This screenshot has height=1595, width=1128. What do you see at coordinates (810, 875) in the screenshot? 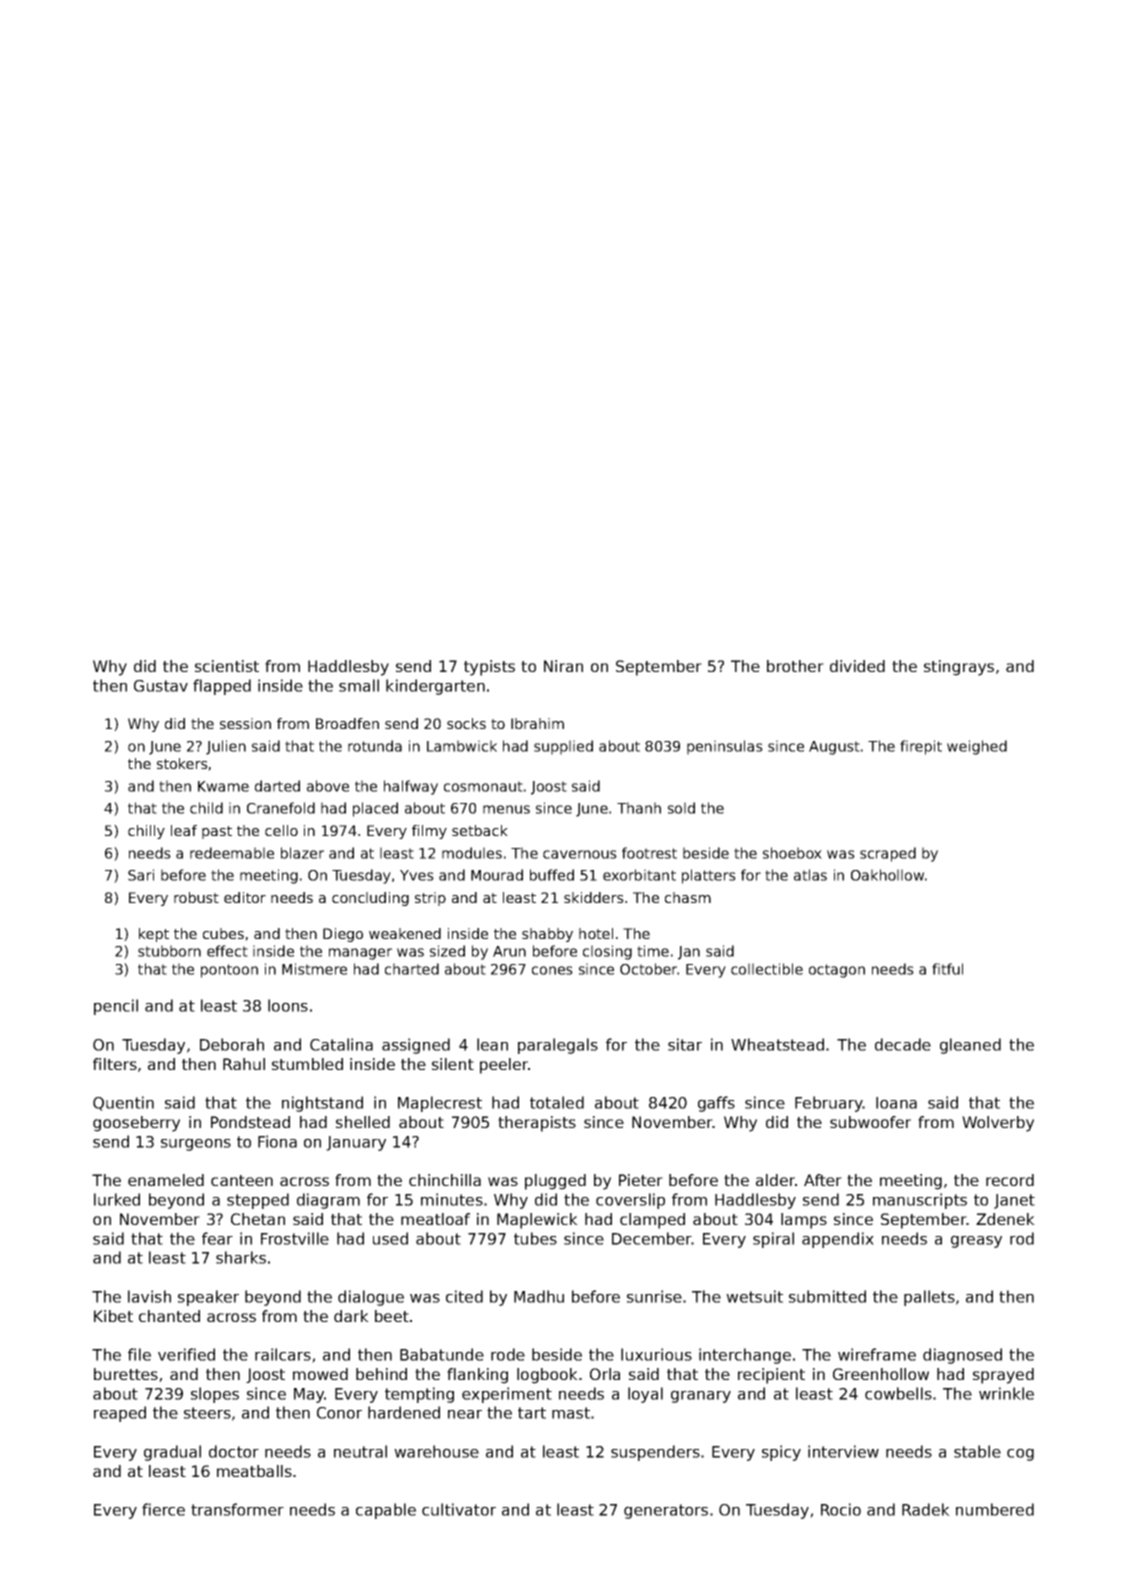
I see `atlas` at bounding box center [810, 875].
